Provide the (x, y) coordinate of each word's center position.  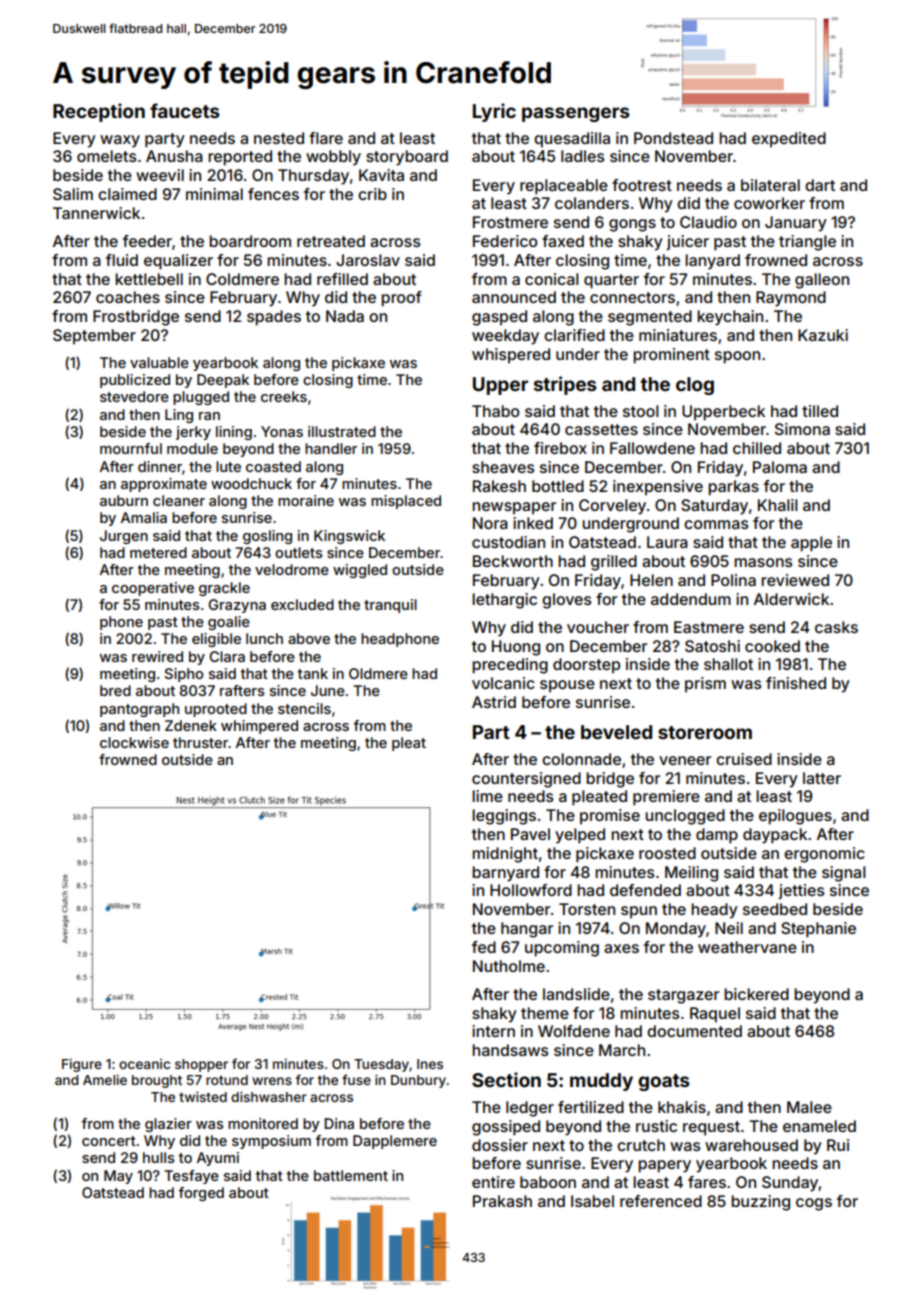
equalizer (178, 262)
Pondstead (673, 138)
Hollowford (531, 890)
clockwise (134, 742)
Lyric (494, 112)
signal (844, 874)
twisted (203, 1096)
